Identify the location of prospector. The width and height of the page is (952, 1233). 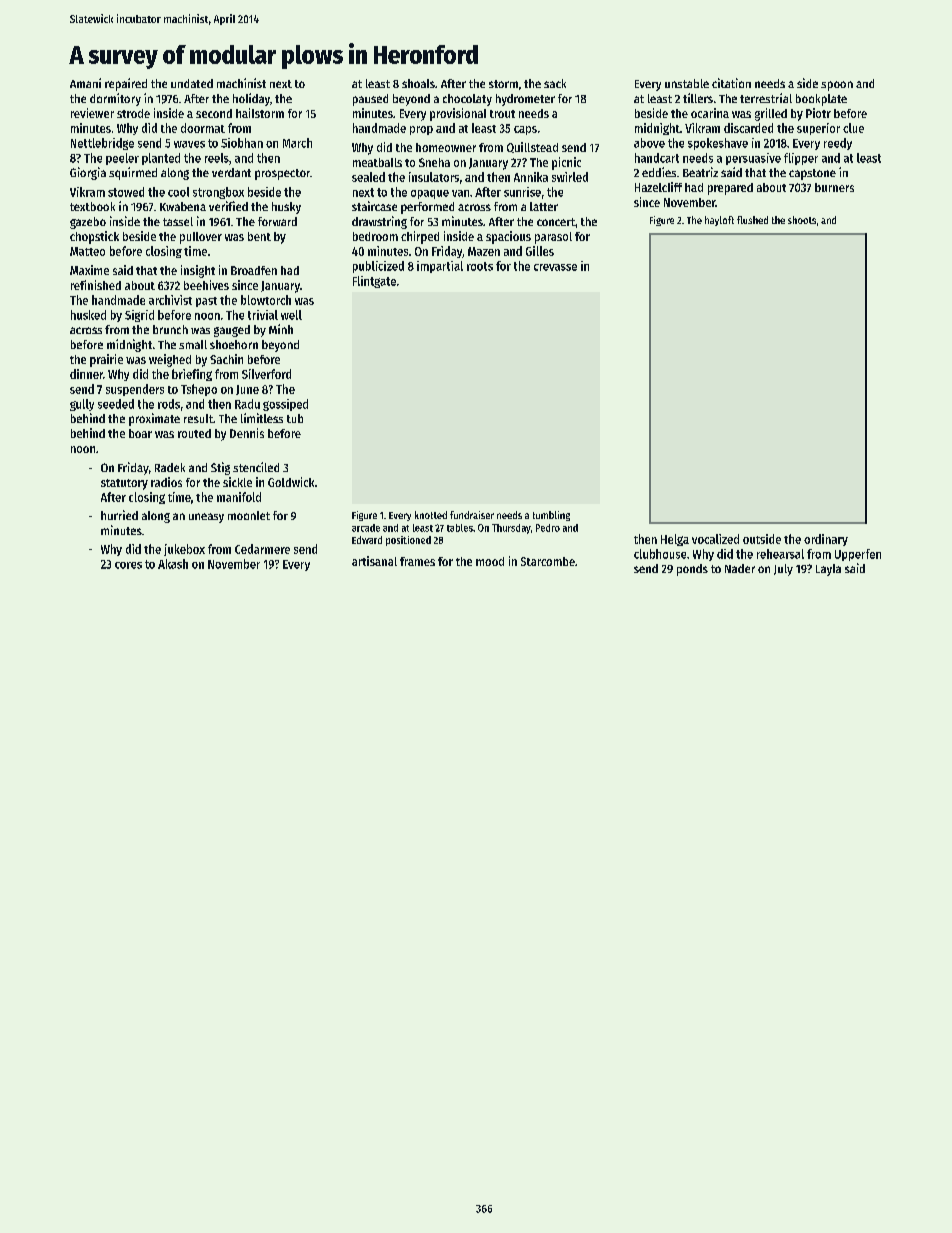
(282, 174).
